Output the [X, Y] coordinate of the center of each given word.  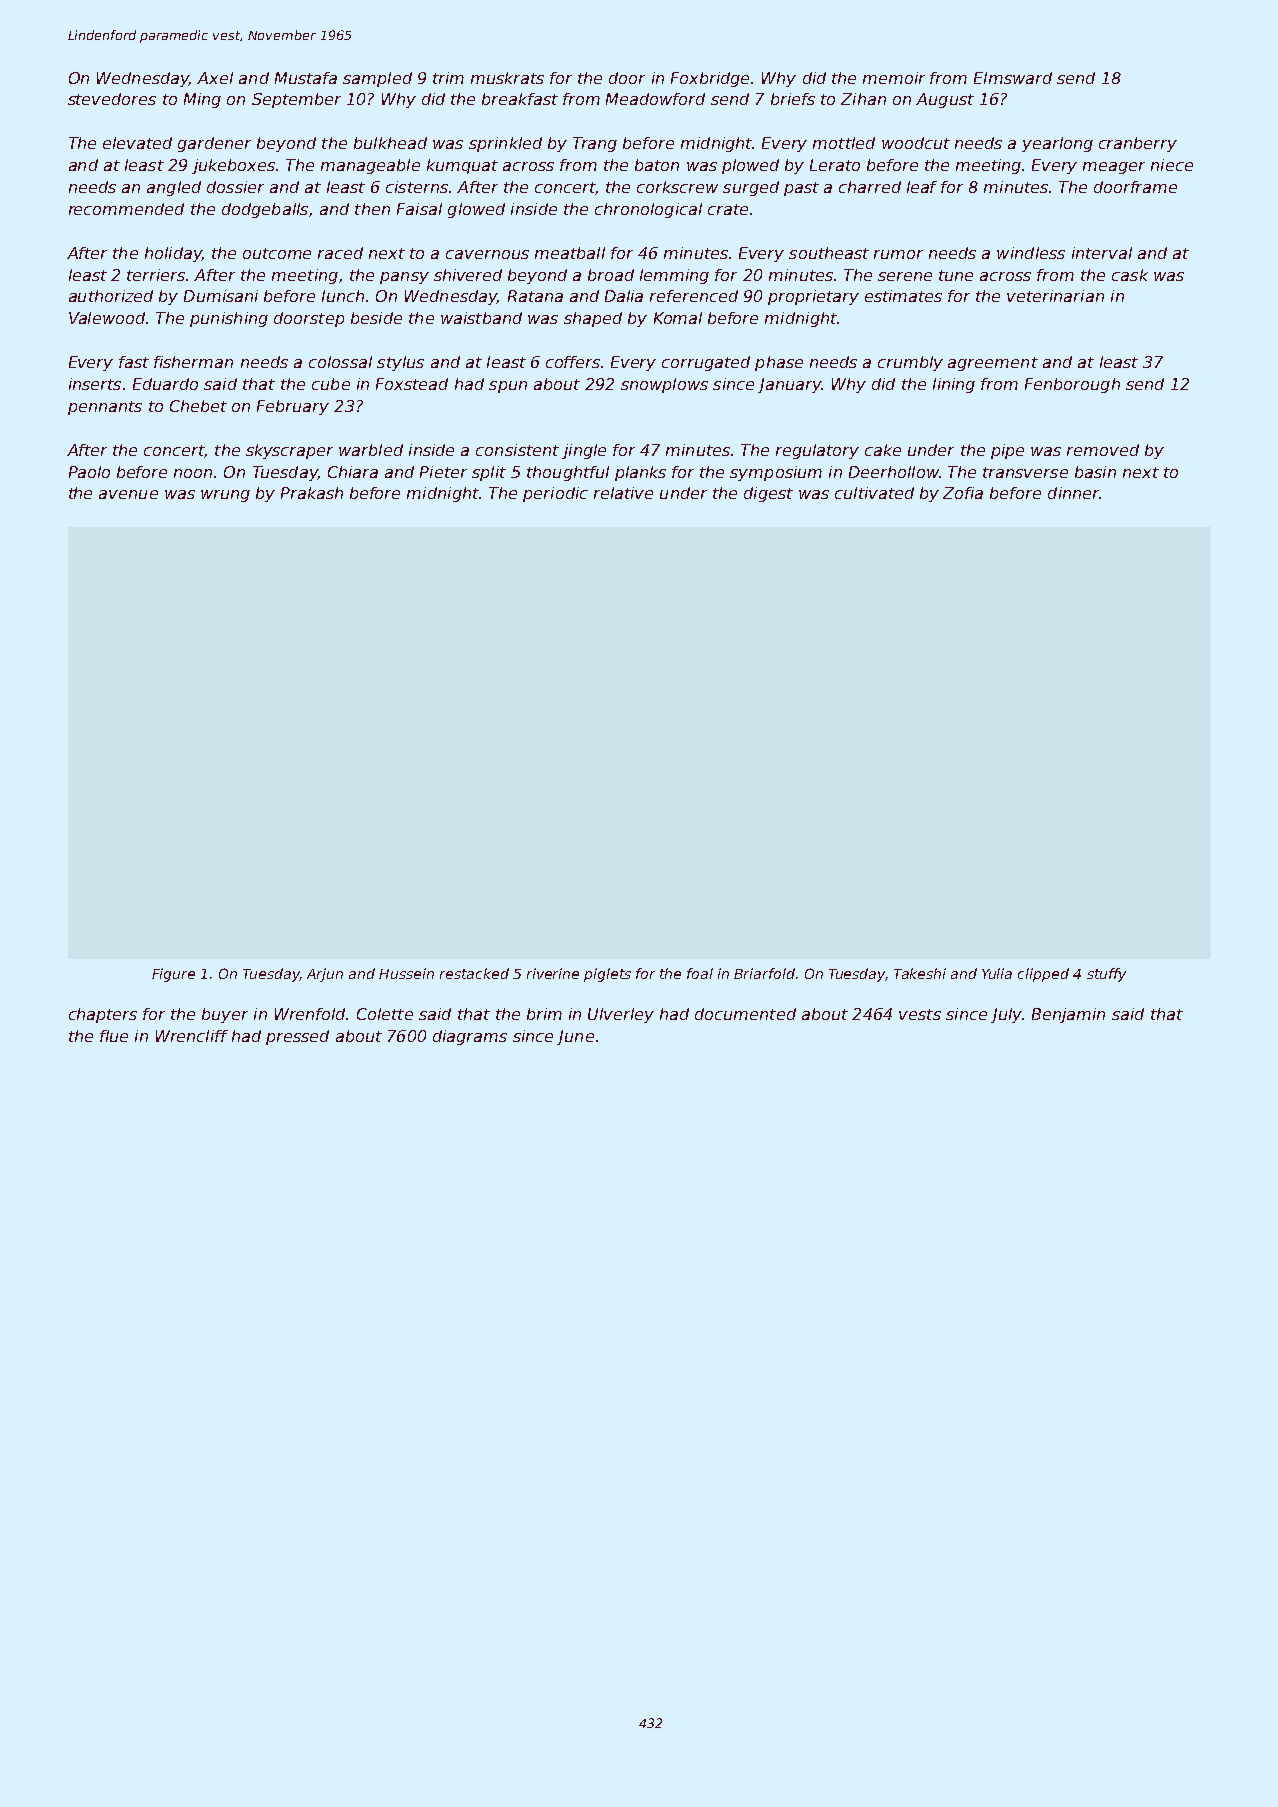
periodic [555, 494]
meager [1114, 168]
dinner [1073, 493]
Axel [215, 78]
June [575, 1037]
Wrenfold [310, 1014]
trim [448, 78]
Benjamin [1068, 1015]
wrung [225, 496]
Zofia [963, 493]
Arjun [325, 975]
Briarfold [764, 973]
